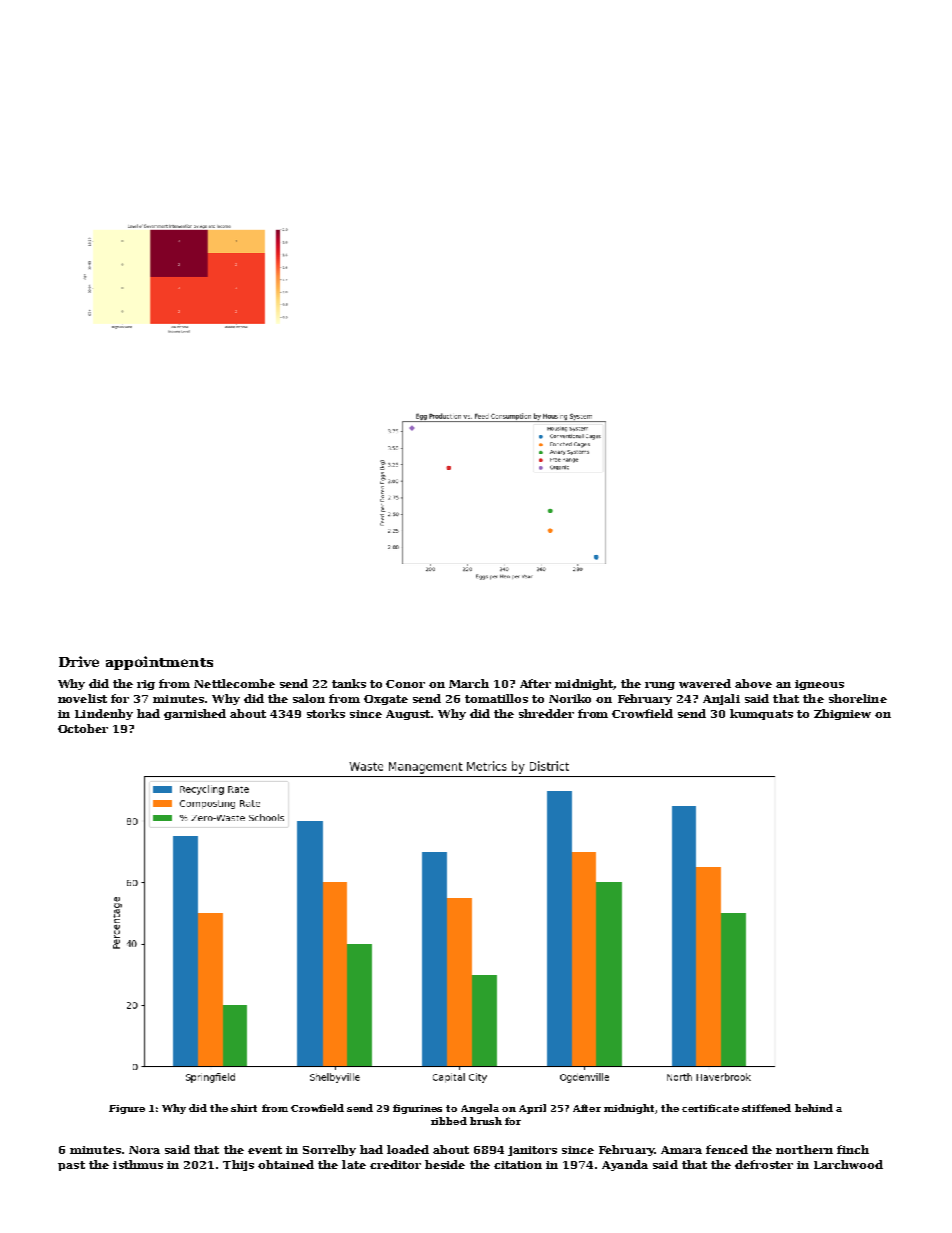  I want to click on stiffened, so click(766, 1108).
